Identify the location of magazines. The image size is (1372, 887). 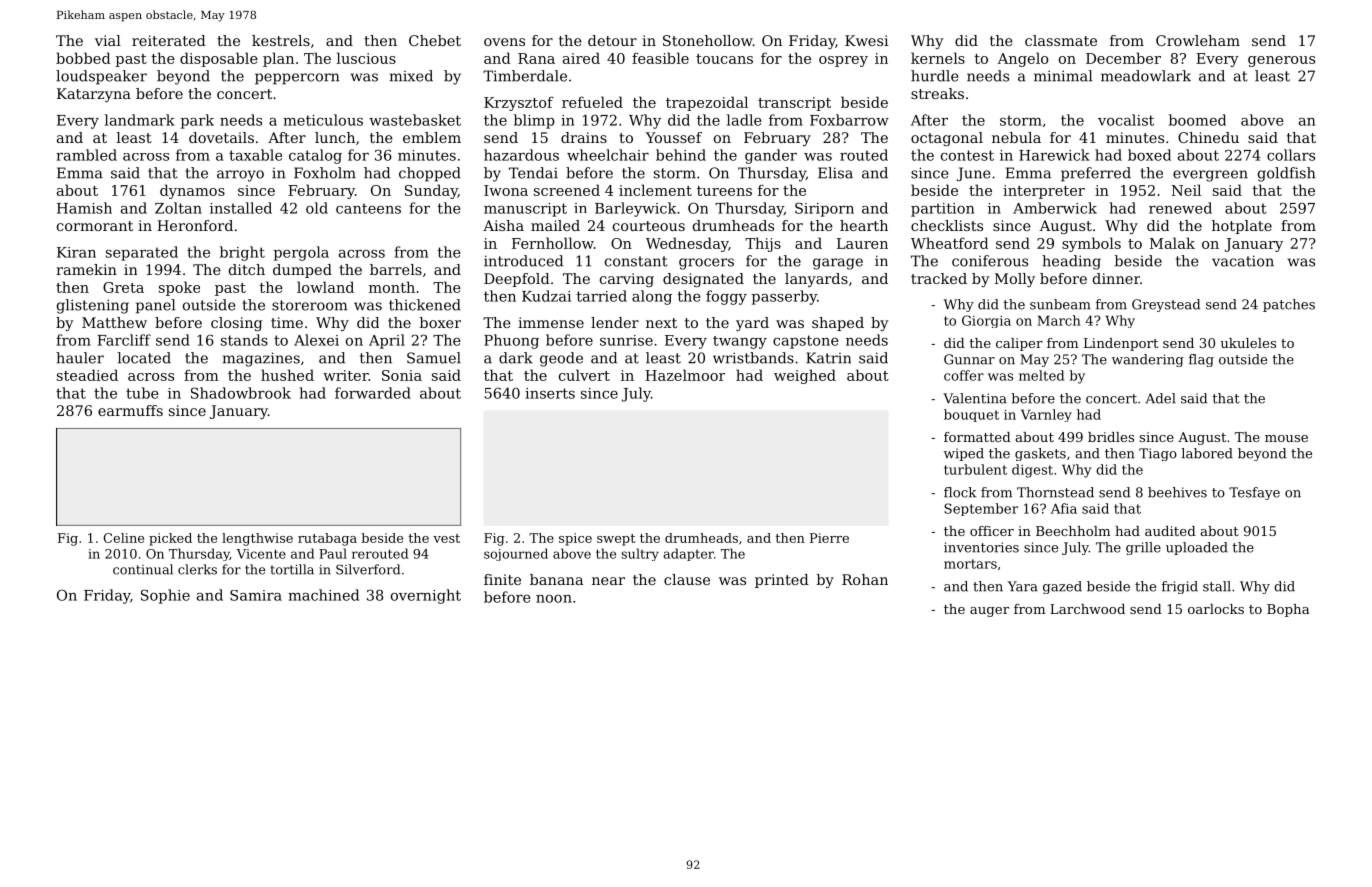
(261, 359).
